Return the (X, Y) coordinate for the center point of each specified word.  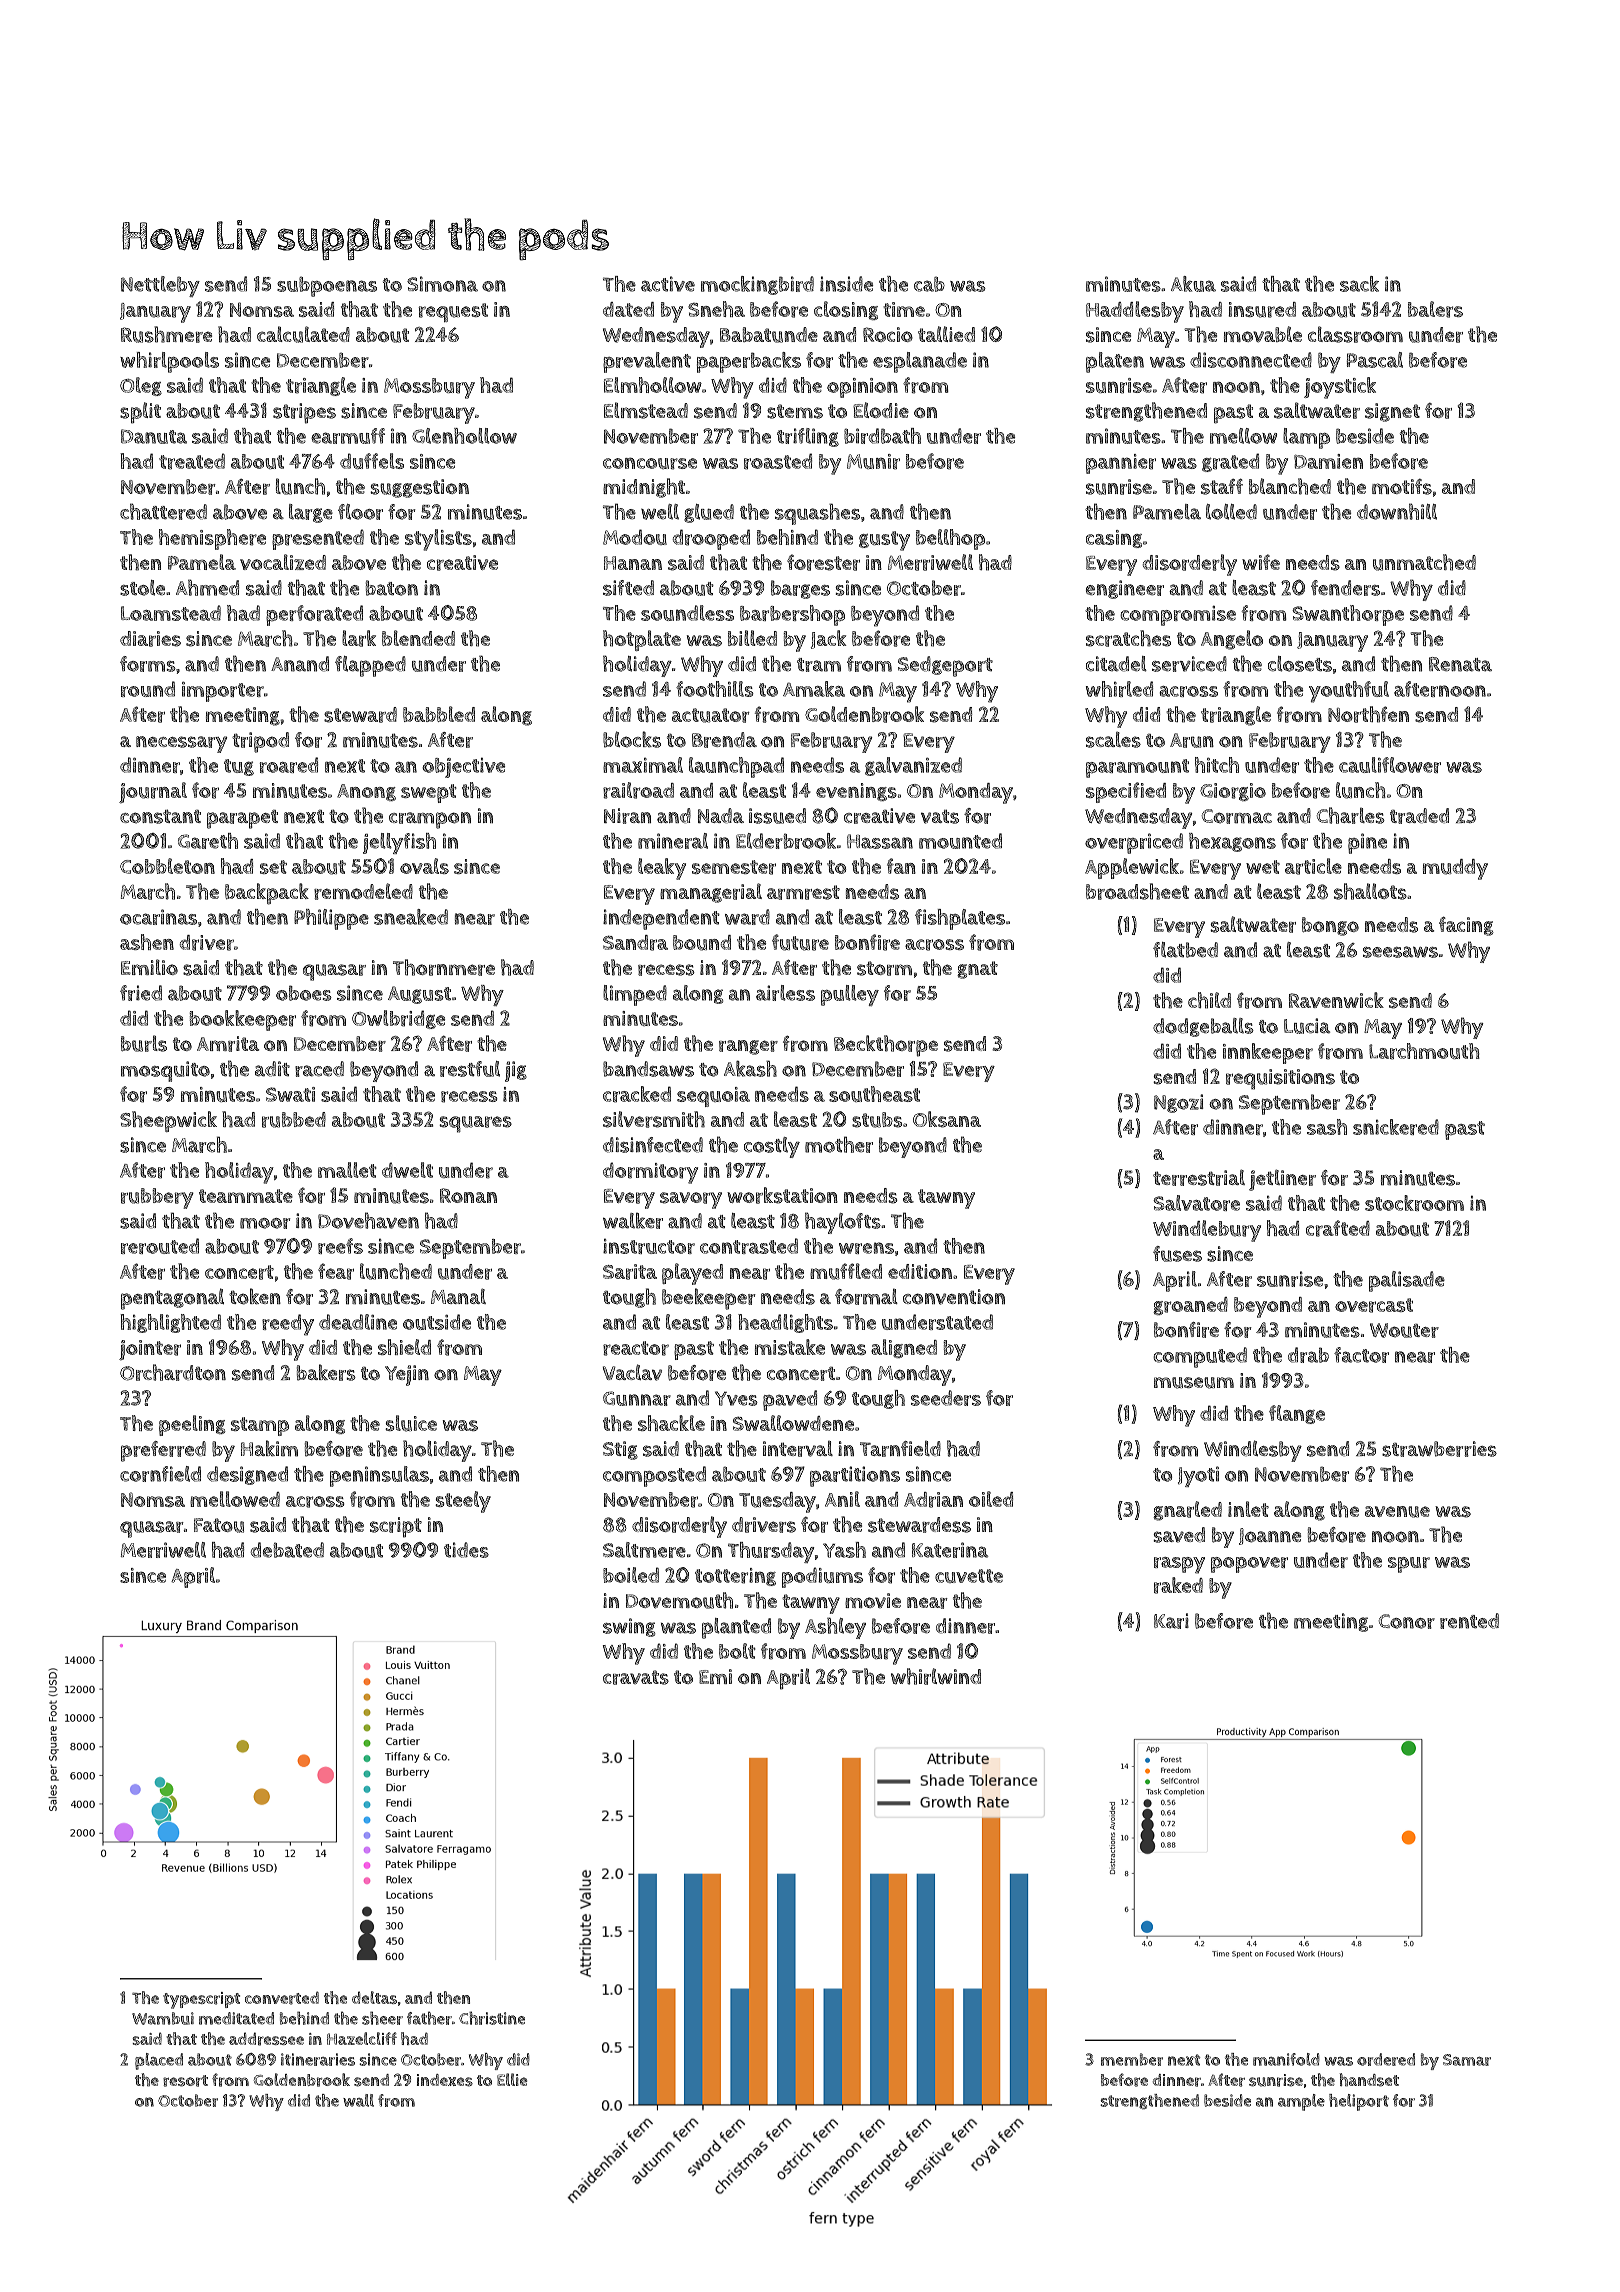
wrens (866, 1248)
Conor (1407, 1621)
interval (798, 1449)
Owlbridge (398, 1019)
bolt (737, 1651)
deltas (374, 1997)
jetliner (1282, 1180)
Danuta (154, 436)
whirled (1119, 689)
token (255, 1296)
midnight (644, 488)
